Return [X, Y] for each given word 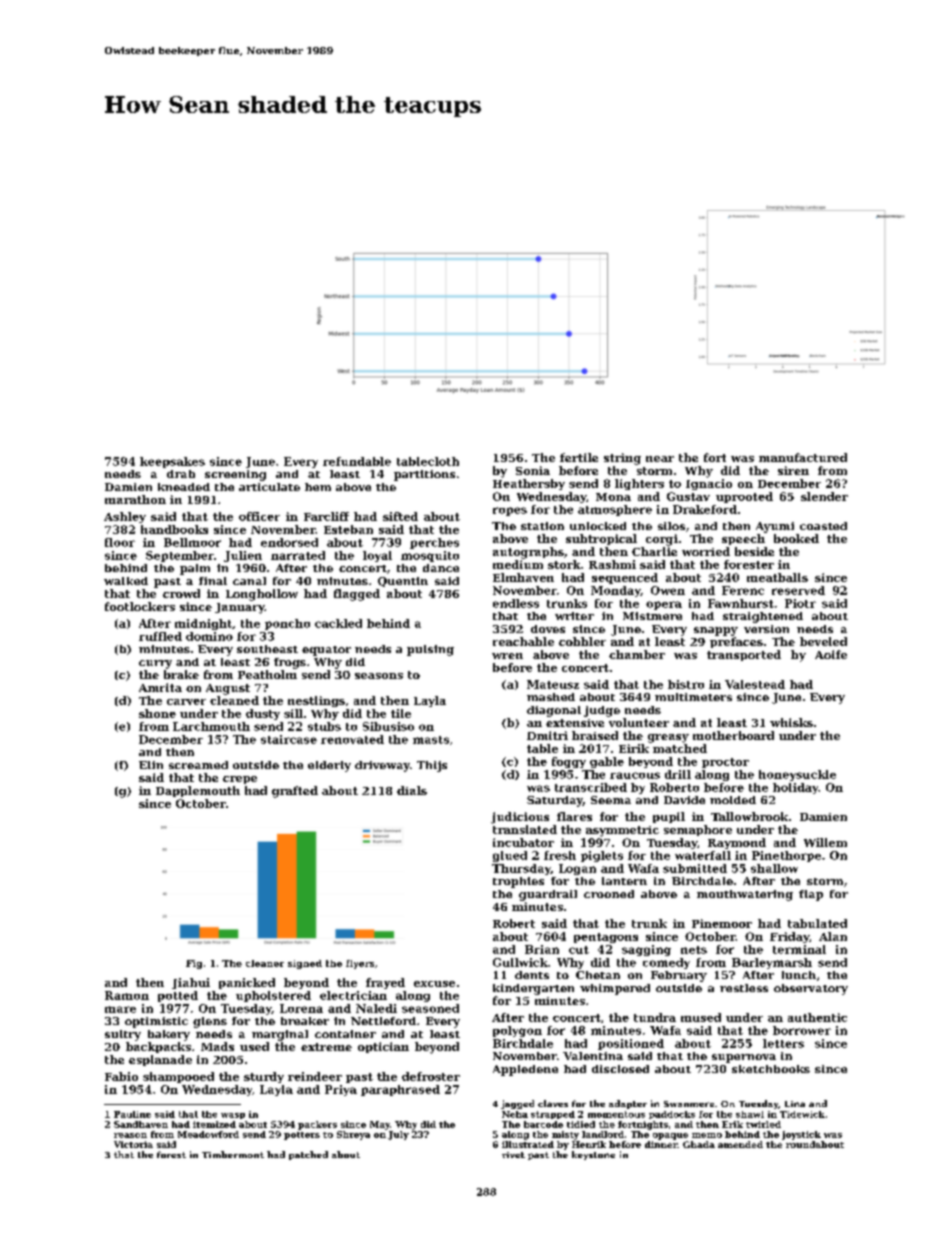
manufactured [803, 457]
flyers [360, 964]
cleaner [265, 963]
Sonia [533, 470]
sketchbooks [771, 1069]
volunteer [639, 722]
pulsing [430, 650]
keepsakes [172, 462]
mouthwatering [745, 895]
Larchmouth [211, 726]
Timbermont [233, 1154]
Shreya [353, 1135]
